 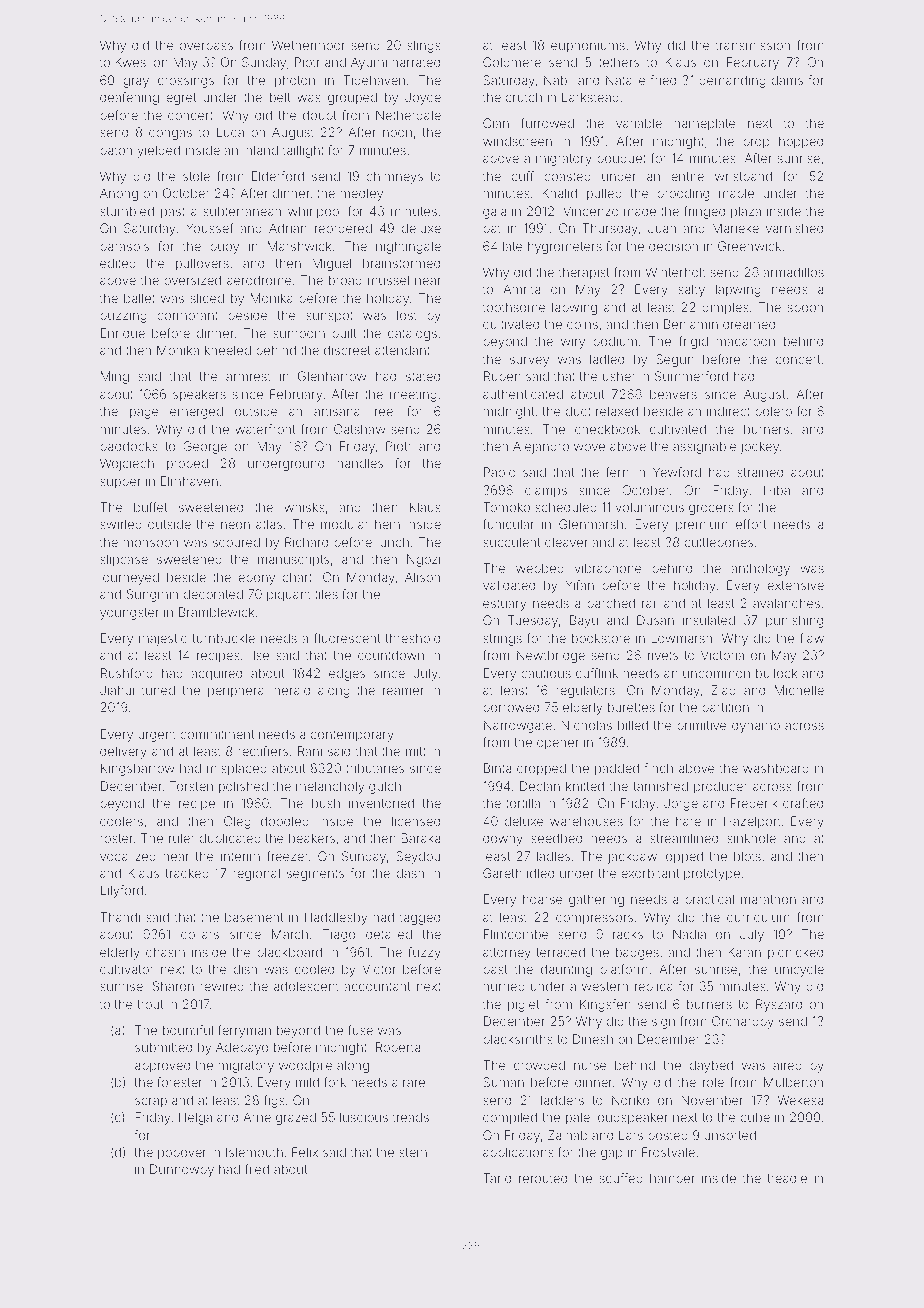 I want to click on coolers, so click(x=121, y=821).
